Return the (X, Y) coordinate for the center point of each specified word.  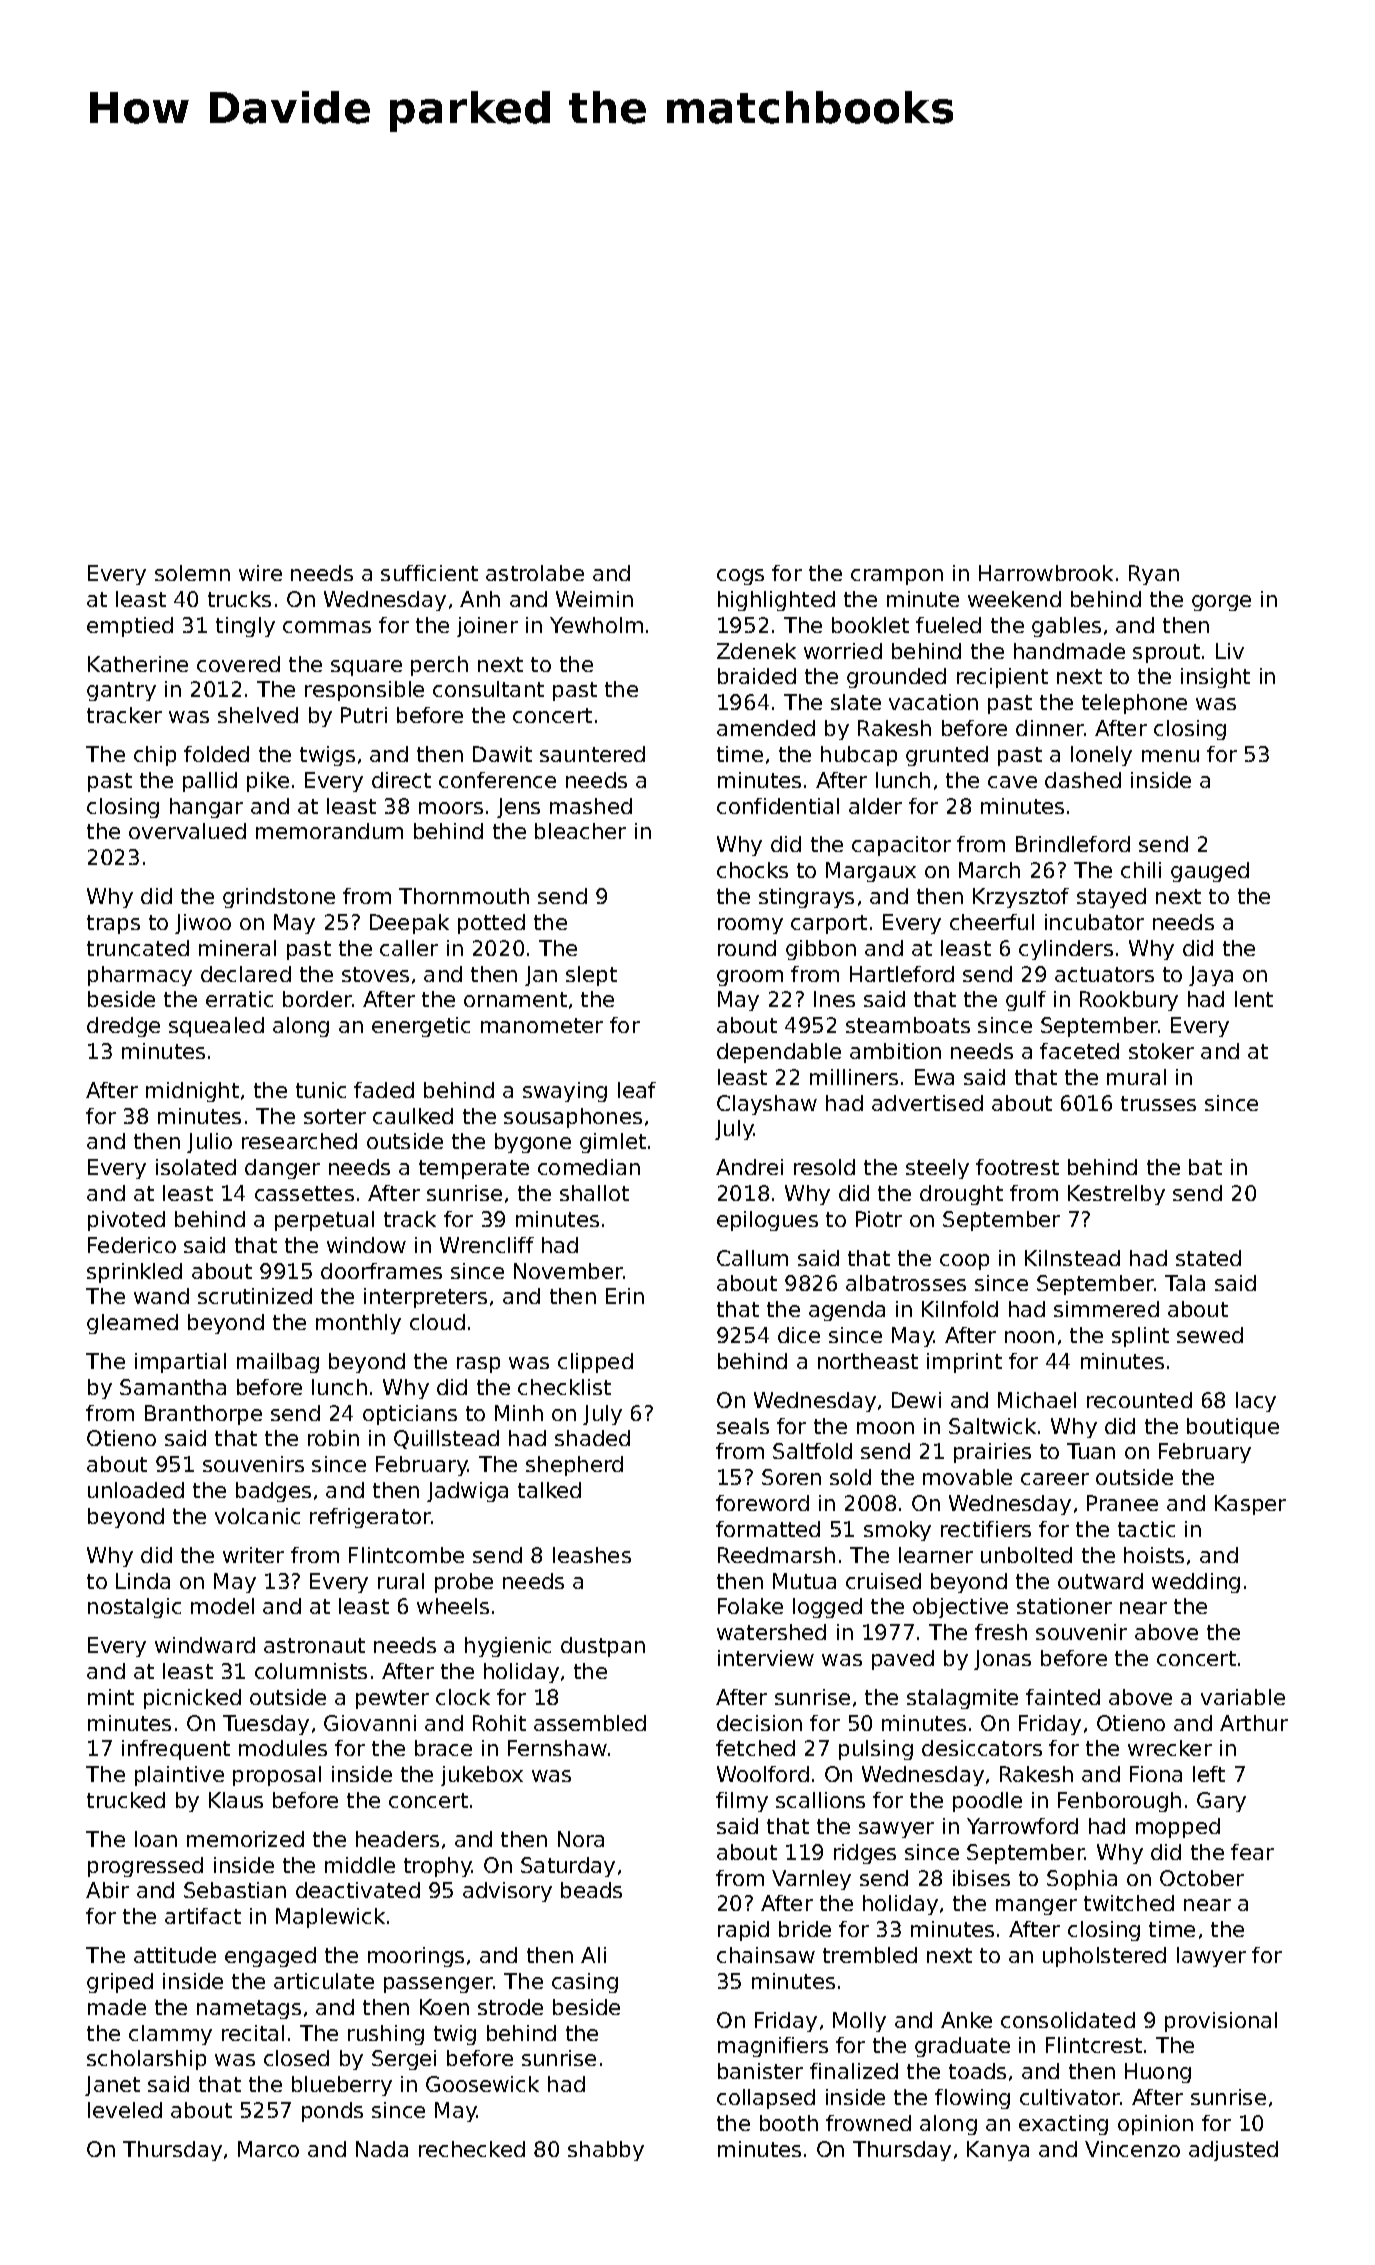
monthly (358, 1324)
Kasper (1250, 1505)
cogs (740, 577)
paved (903, 1660)
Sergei (404, 2060)
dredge (123, 1027)
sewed (1210, 1335)
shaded (592, 1438)
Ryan (1154, 575)
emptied (130, 627)
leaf (637, 1090)
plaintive (179, 1776)
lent (1254, 999)
